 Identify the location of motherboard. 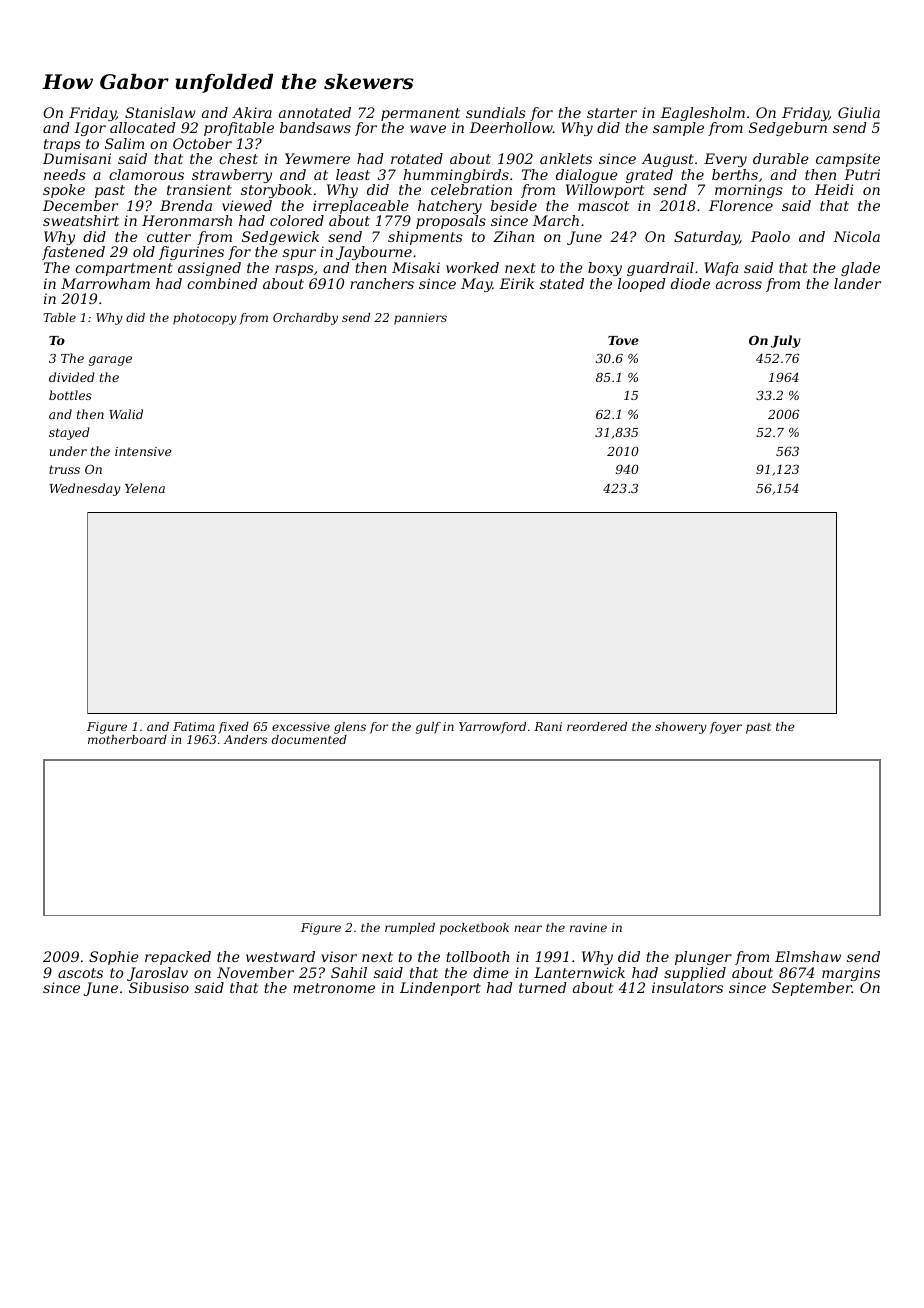
(127, 739).
